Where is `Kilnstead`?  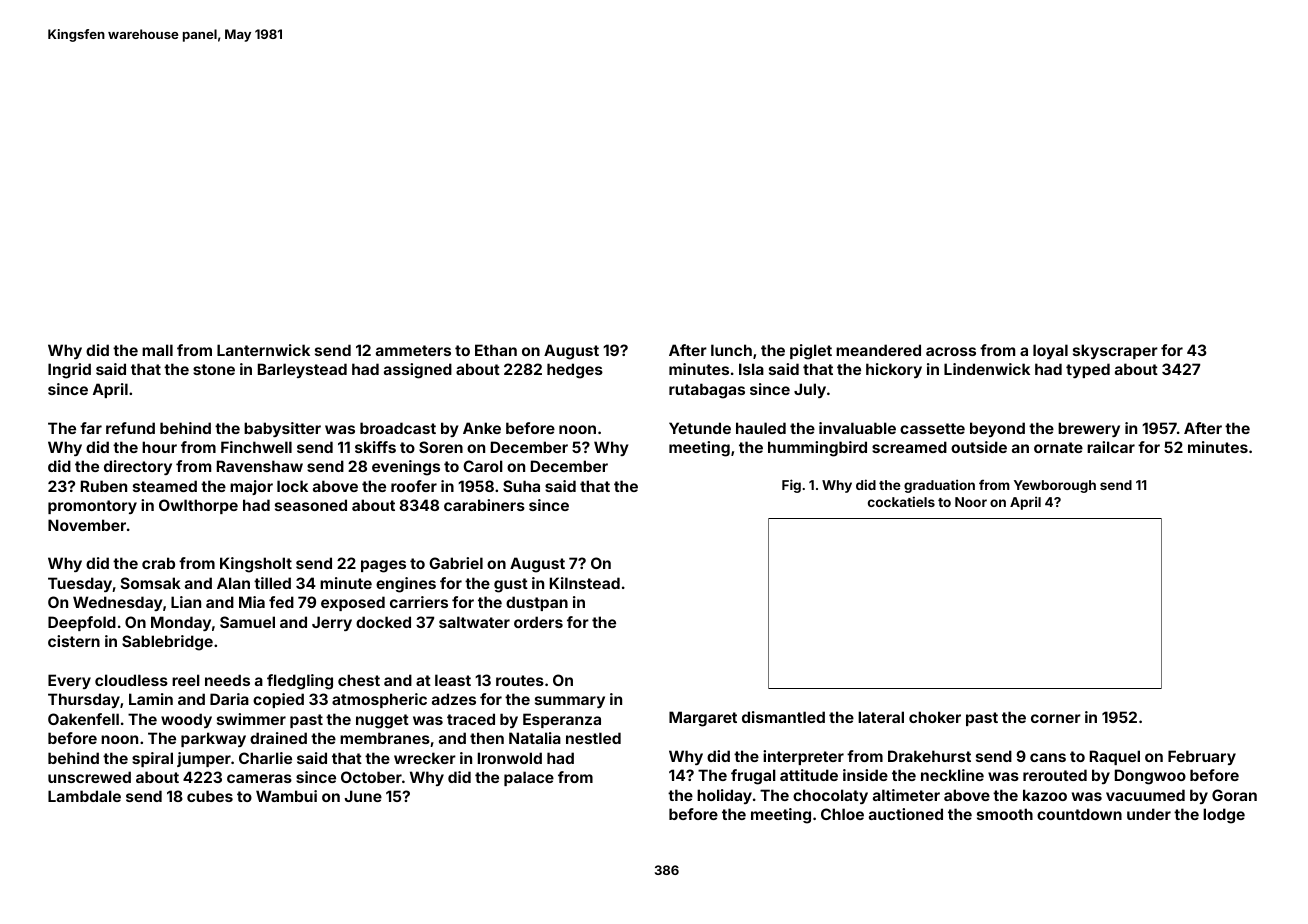
Kilnstead is located at coordinates (585, 583).
